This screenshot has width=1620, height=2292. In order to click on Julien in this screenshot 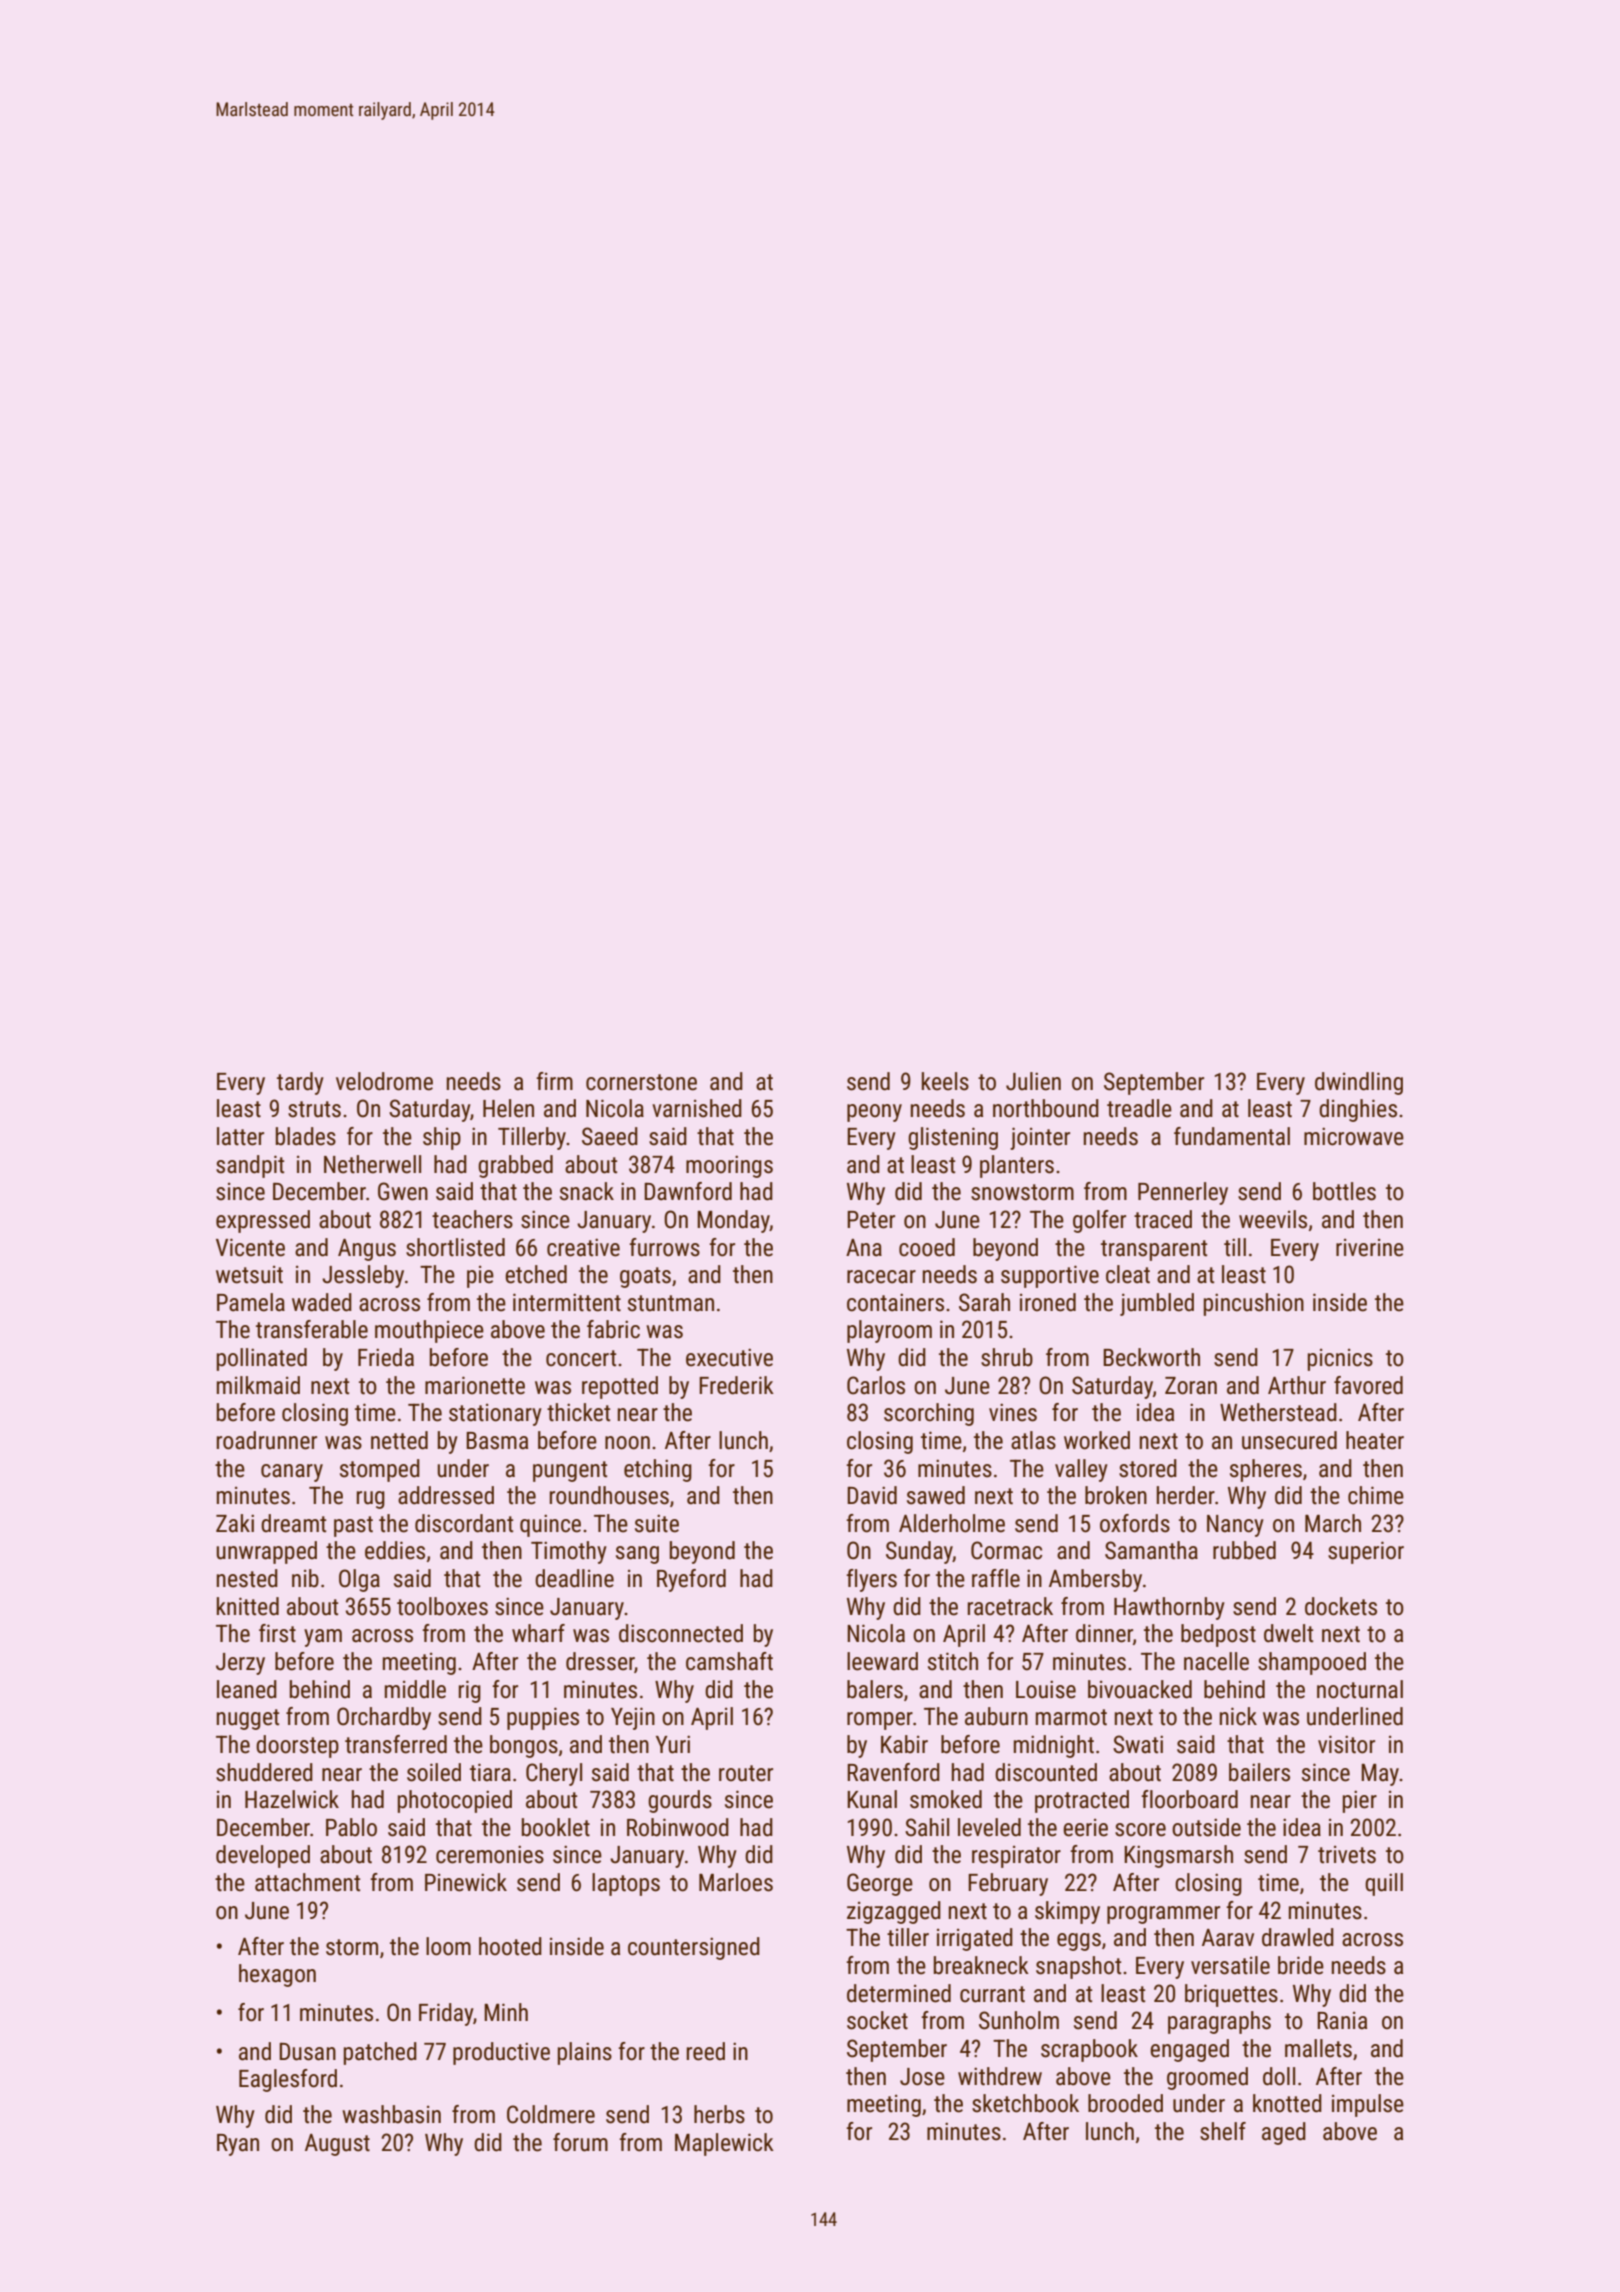, I will do `click(1033, 1081)`.
